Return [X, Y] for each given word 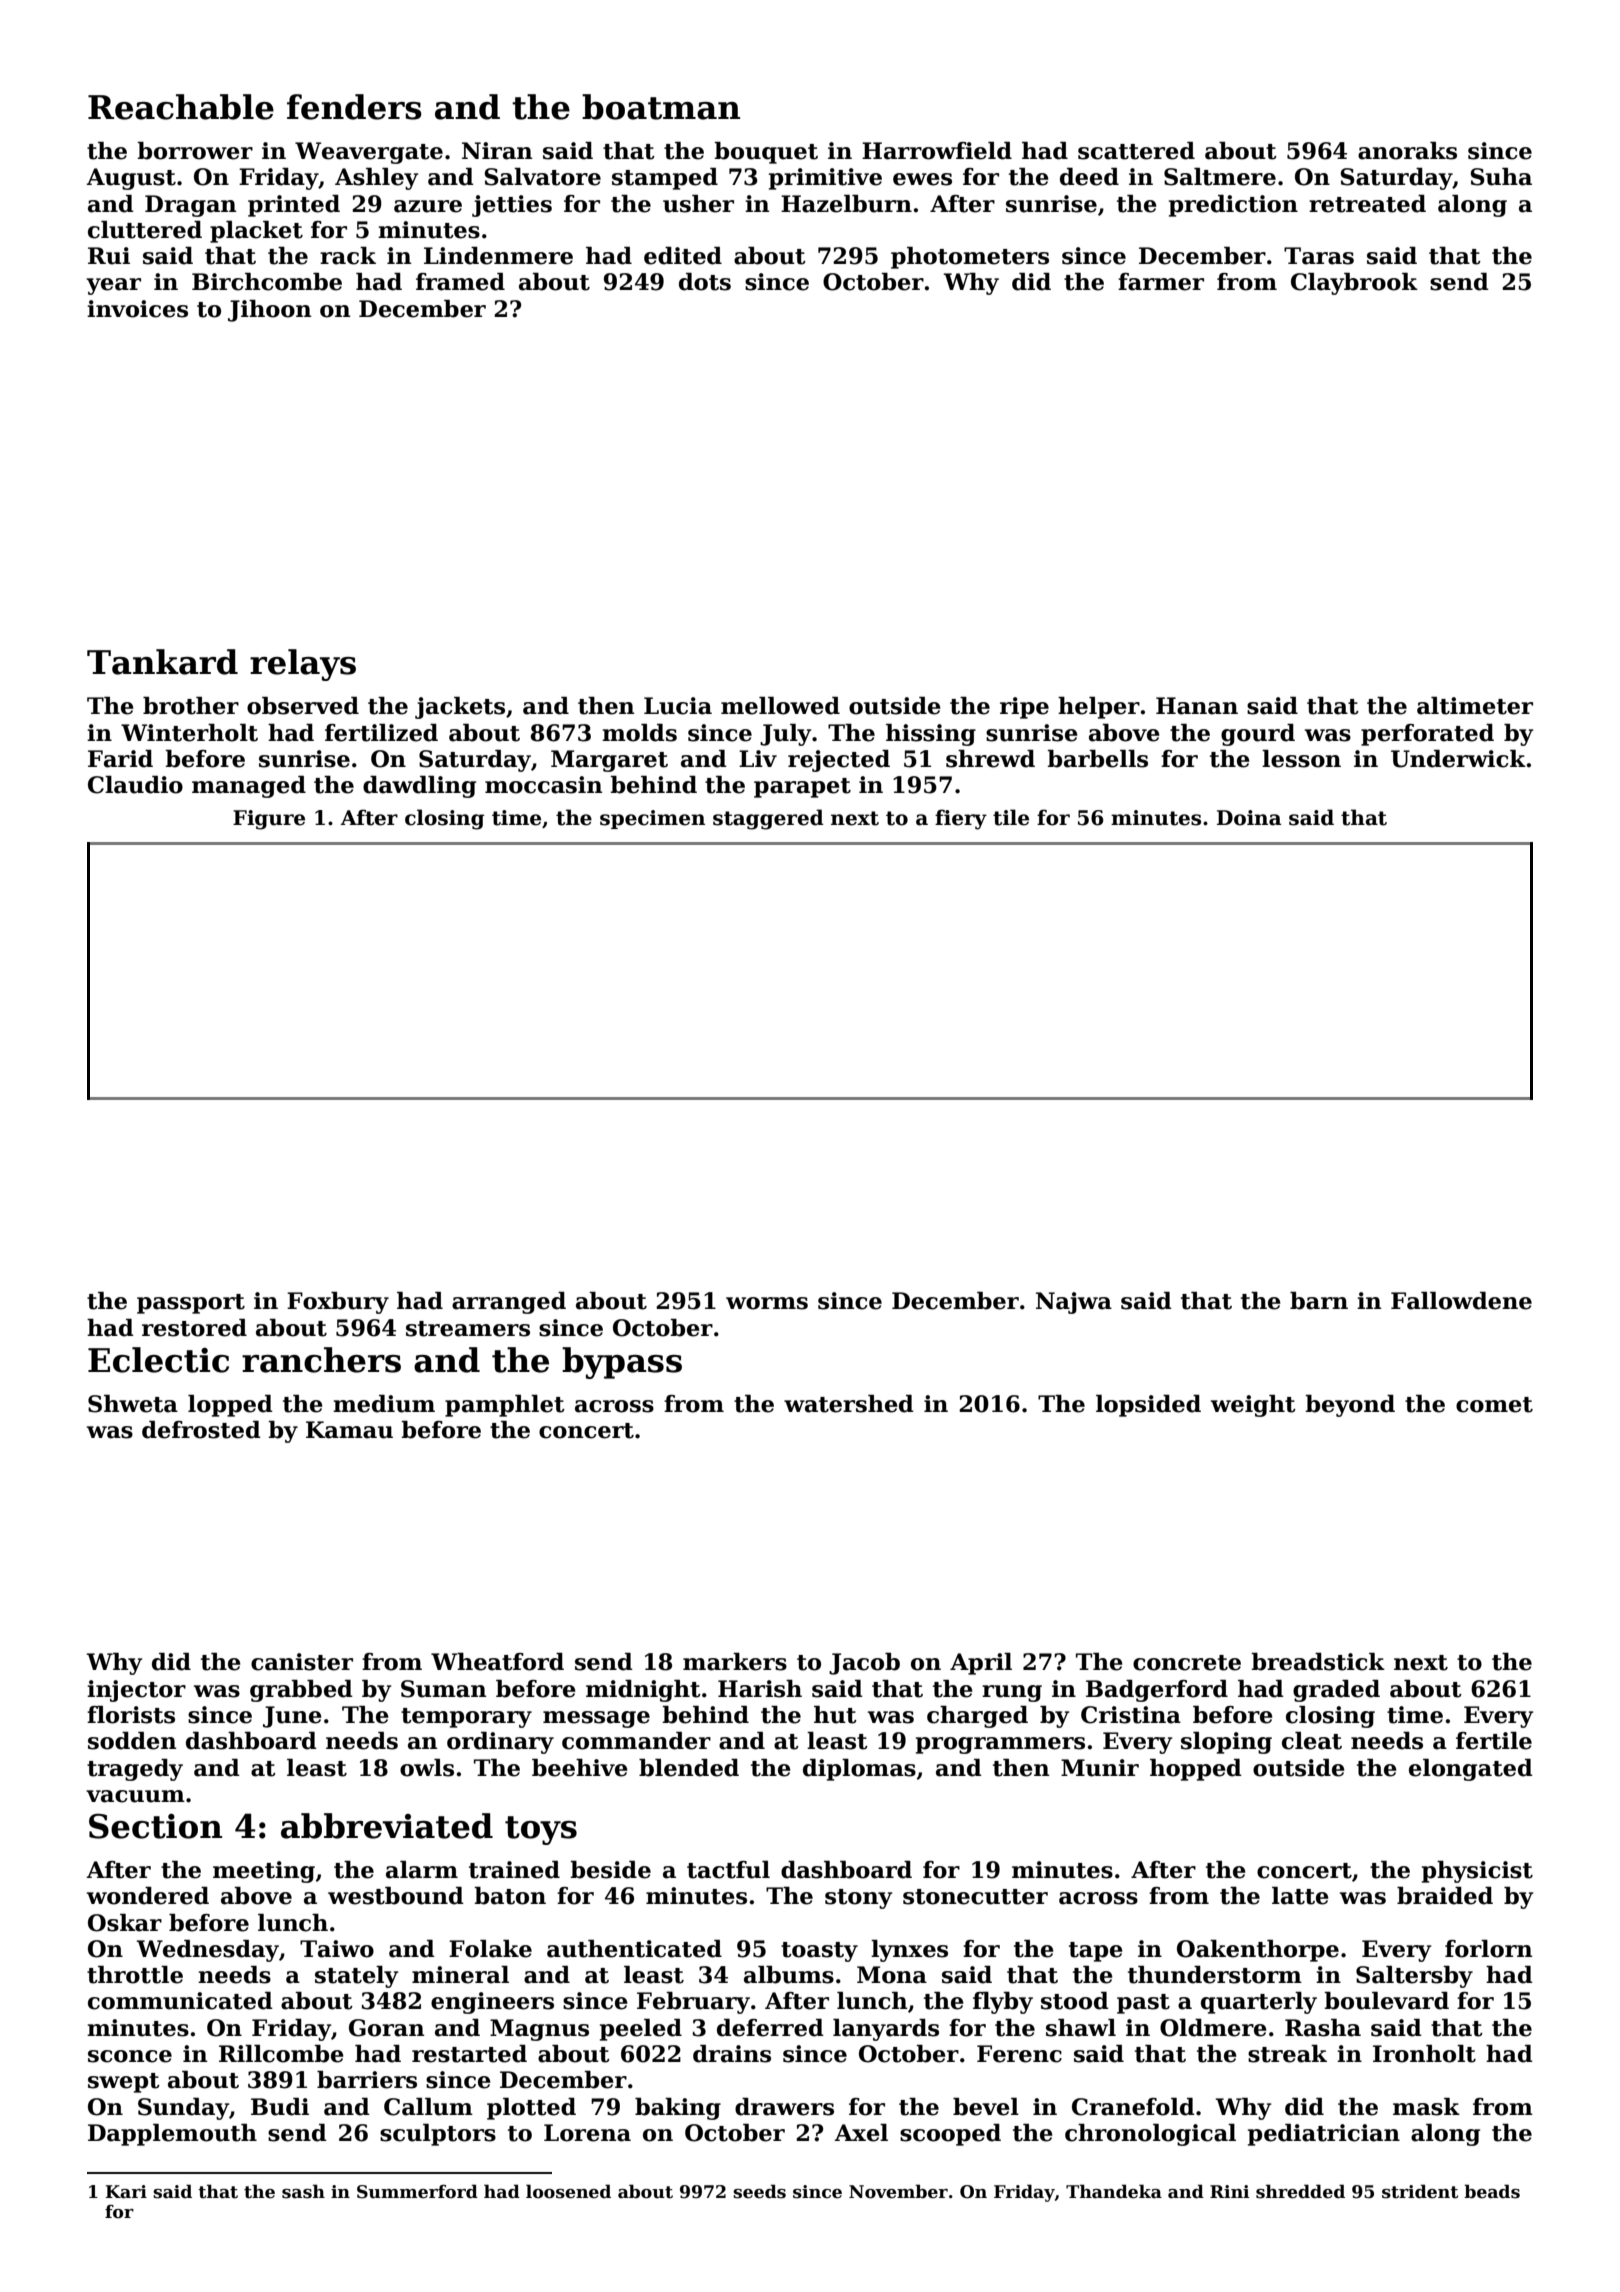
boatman [661, 107]
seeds [759, 2191]
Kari [126, 2192]
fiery [961, 819]
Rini [1229, 2191]
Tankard [162, 662]
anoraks [1407, 151]
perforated [1427, 735]
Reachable [181, 107]
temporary [466, 1718]
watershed [849, 1404]
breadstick [1318, 1662]
